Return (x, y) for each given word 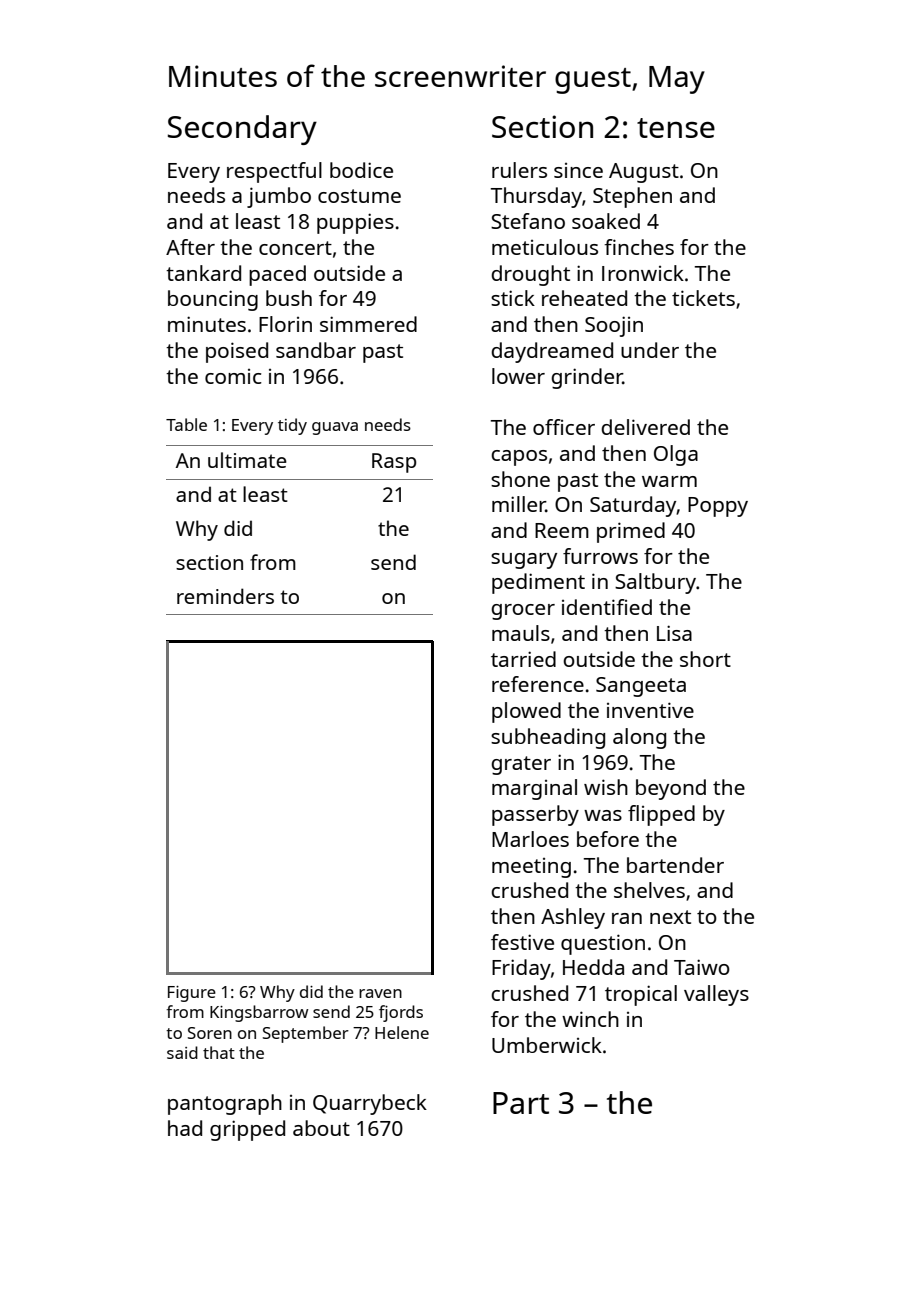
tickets (703, 298)
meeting (531, 868)
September (306, 1034)
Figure (192, 994)
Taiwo (702, 967)
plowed (526, 712)
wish (606, 787)
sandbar (316, 350)
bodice (361, 170)
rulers (519, 170)
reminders (225, 596)
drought (530, 275)
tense (676, 128)
